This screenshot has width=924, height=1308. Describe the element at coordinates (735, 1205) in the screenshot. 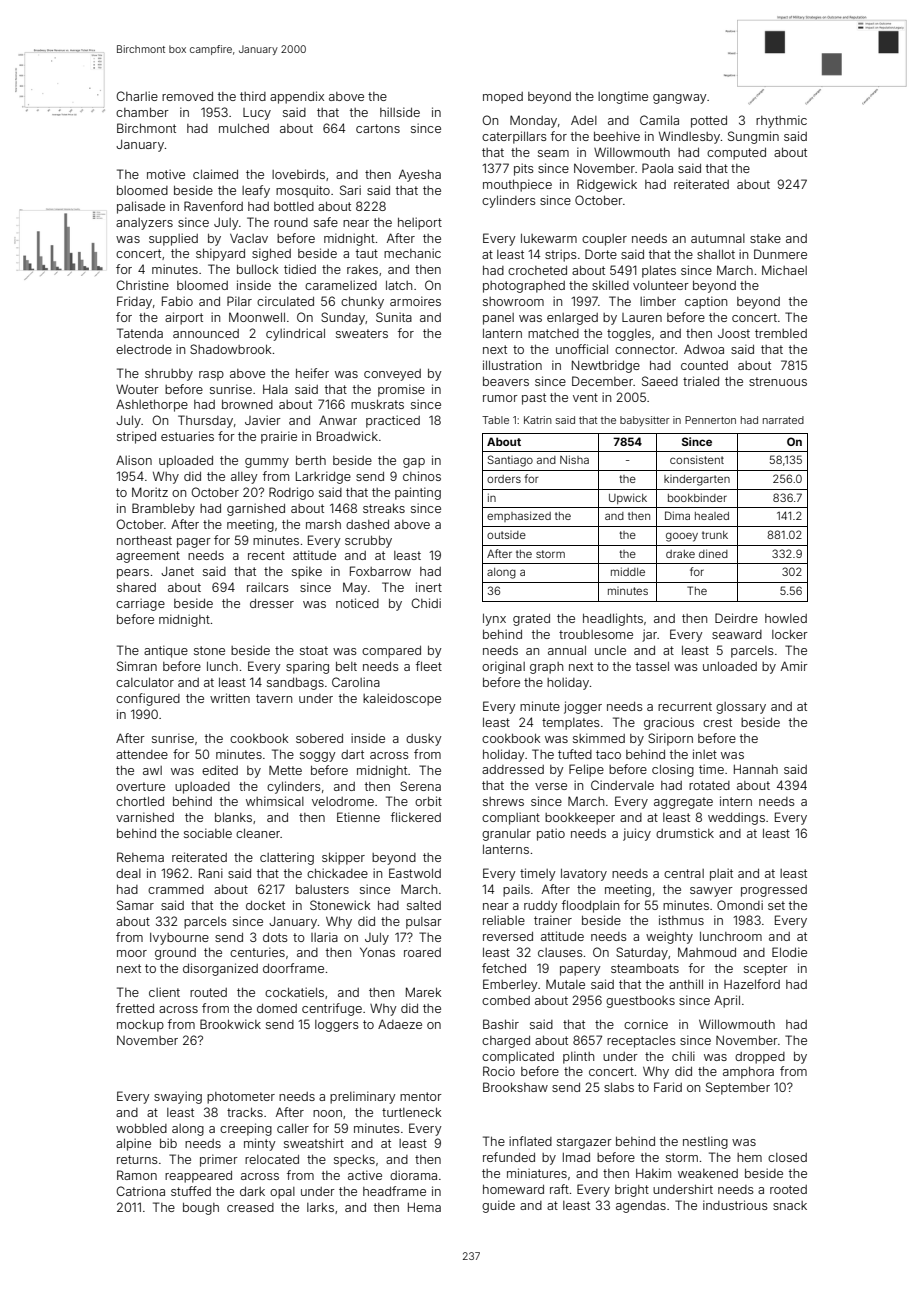

I see `industrious` at that location.
